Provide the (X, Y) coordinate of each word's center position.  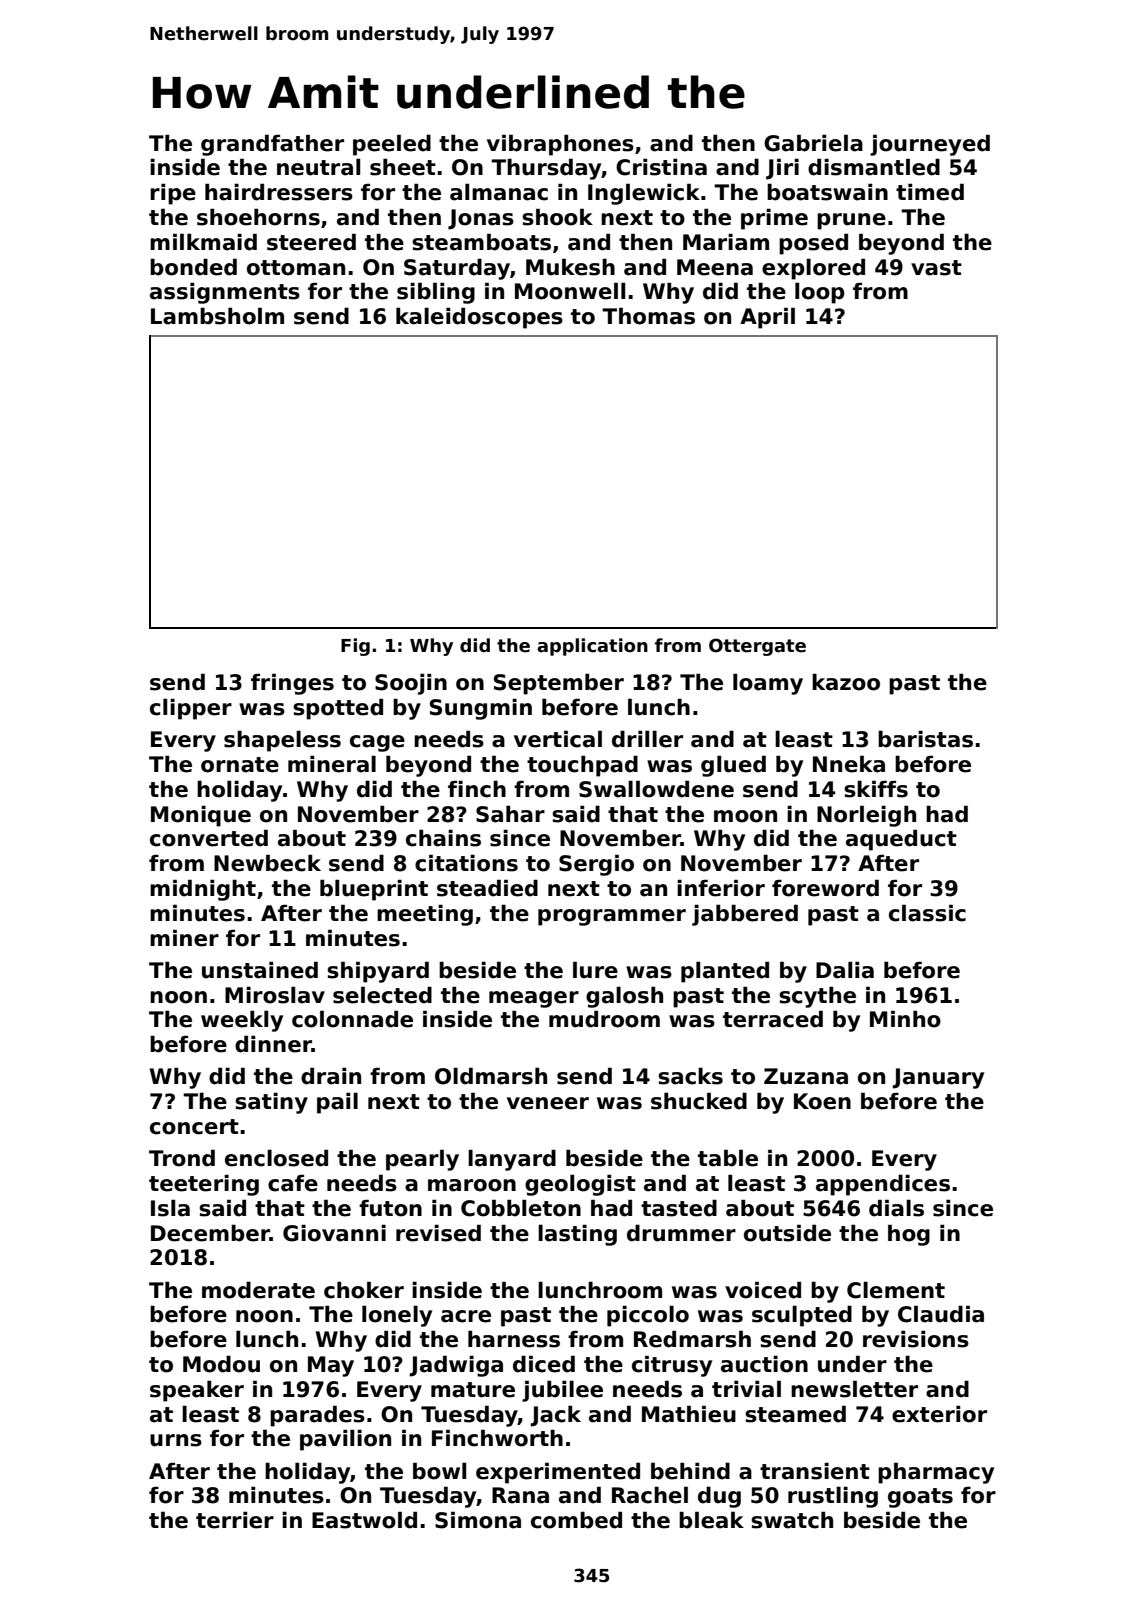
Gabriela (813, 143)
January (938, 1078)
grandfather (272, 145)
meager (534, 999)
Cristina (661, 167)
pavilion (345, 1440)
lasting (577, 1235)
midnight (203, 890)
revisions (916, 1339)
